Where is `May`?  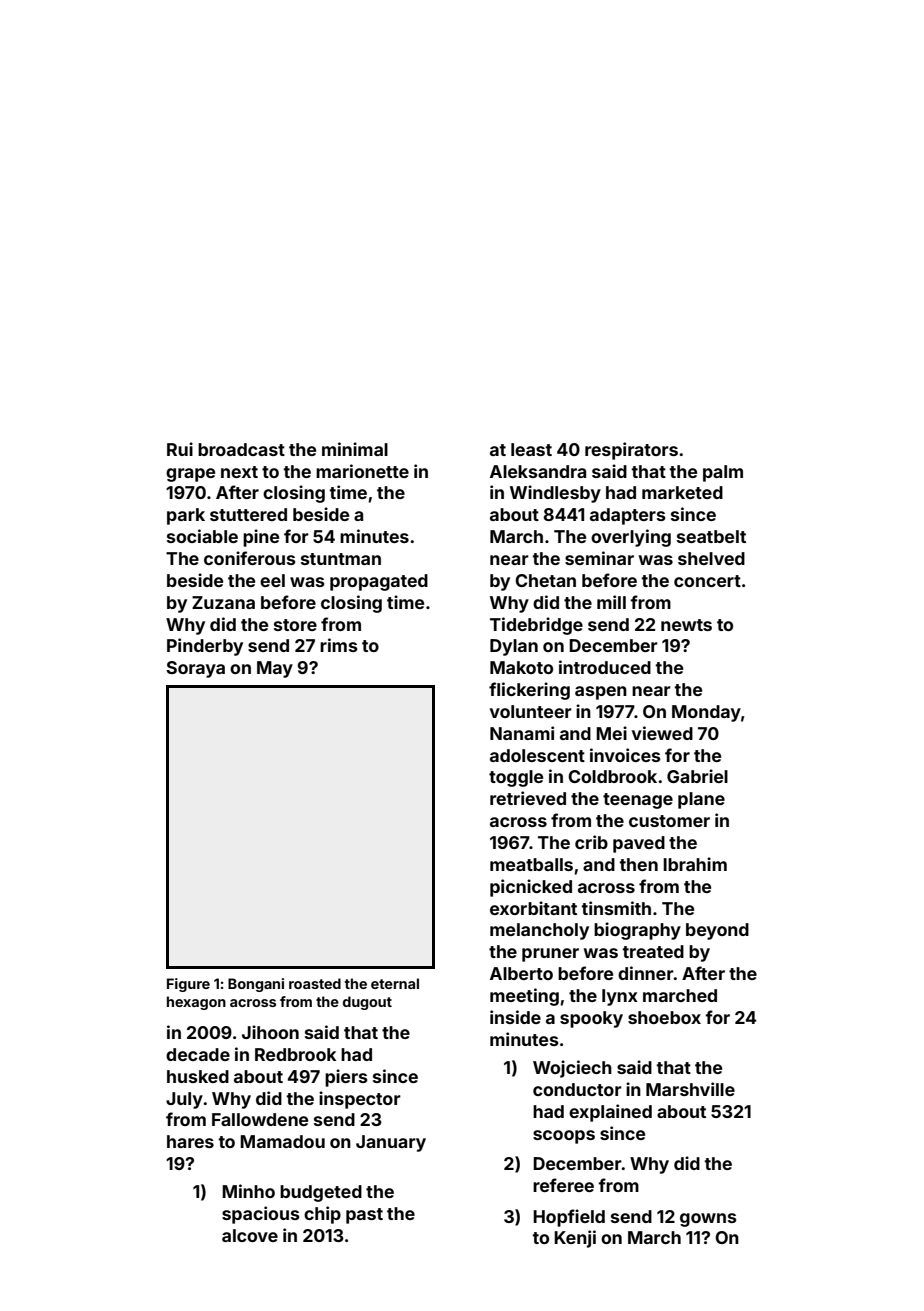 May is located at coordinates (275, 669).
